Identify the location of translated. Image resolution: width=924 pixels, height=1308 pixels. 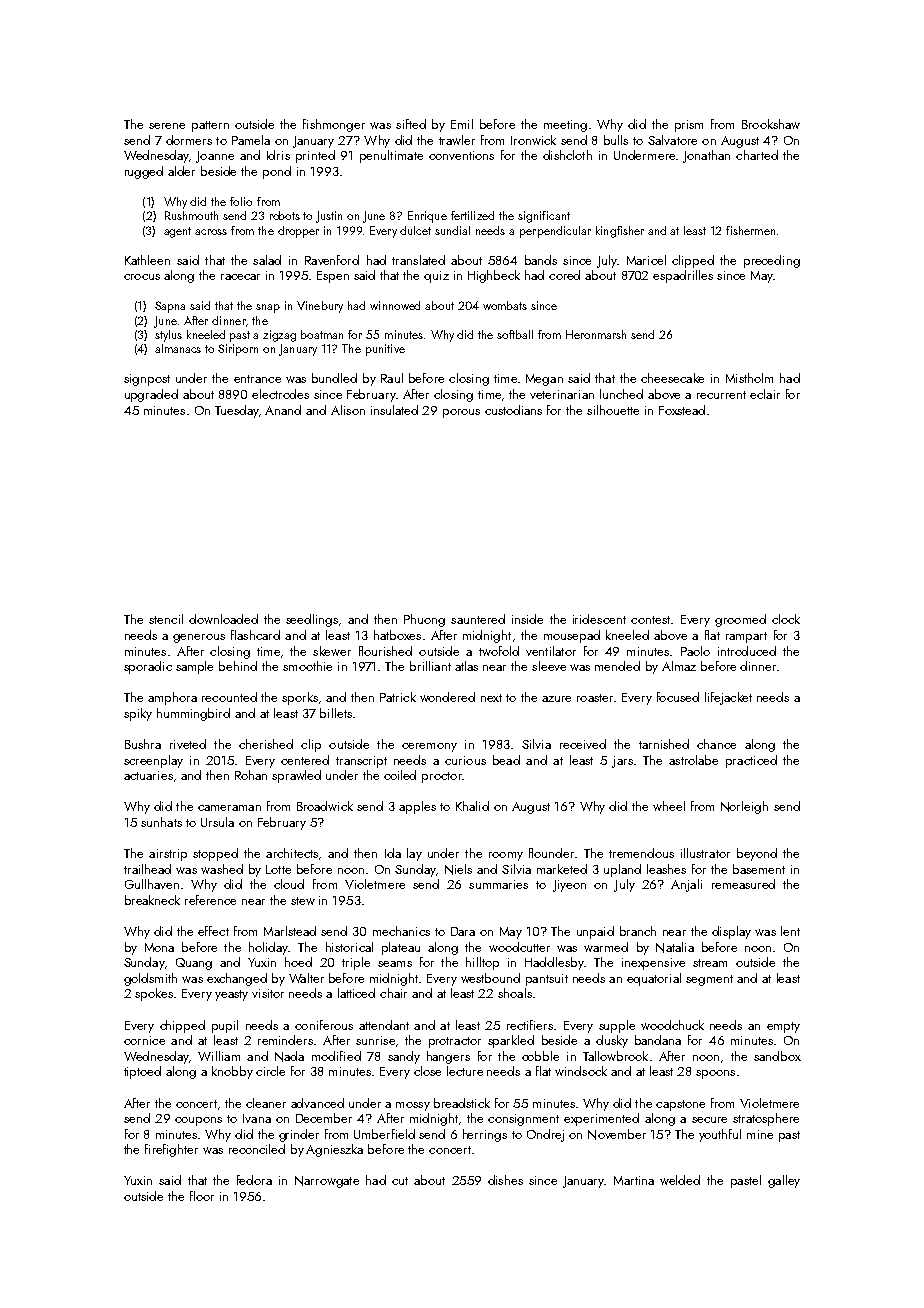
(418, 260).
